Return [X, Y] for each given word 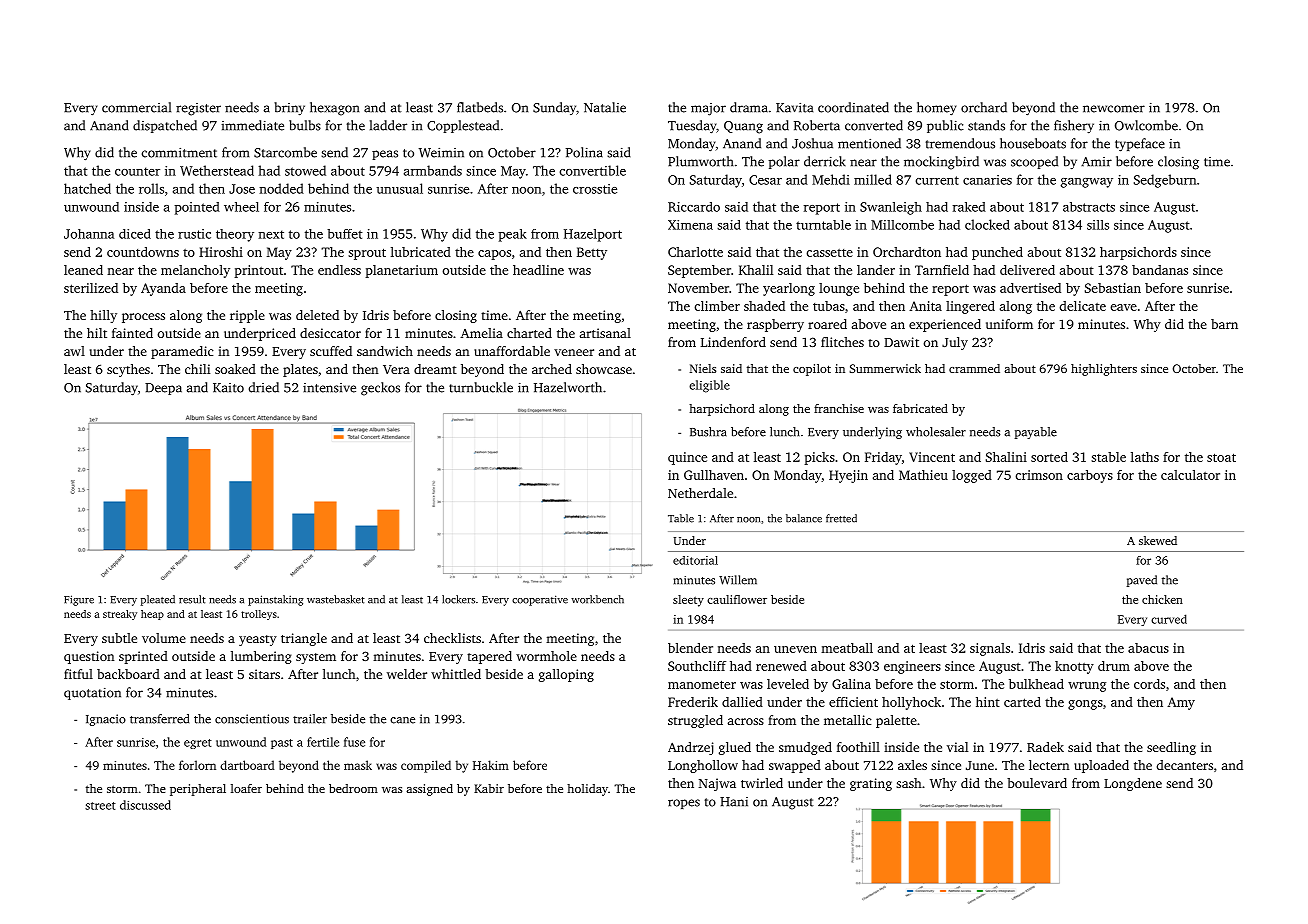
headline [538, 270]
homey [936, 109]
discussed [145, 805]
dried [264, 387]
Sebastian [1113, 288]
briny [289, 109]
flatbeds [480, 107]
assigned [429, 790]
